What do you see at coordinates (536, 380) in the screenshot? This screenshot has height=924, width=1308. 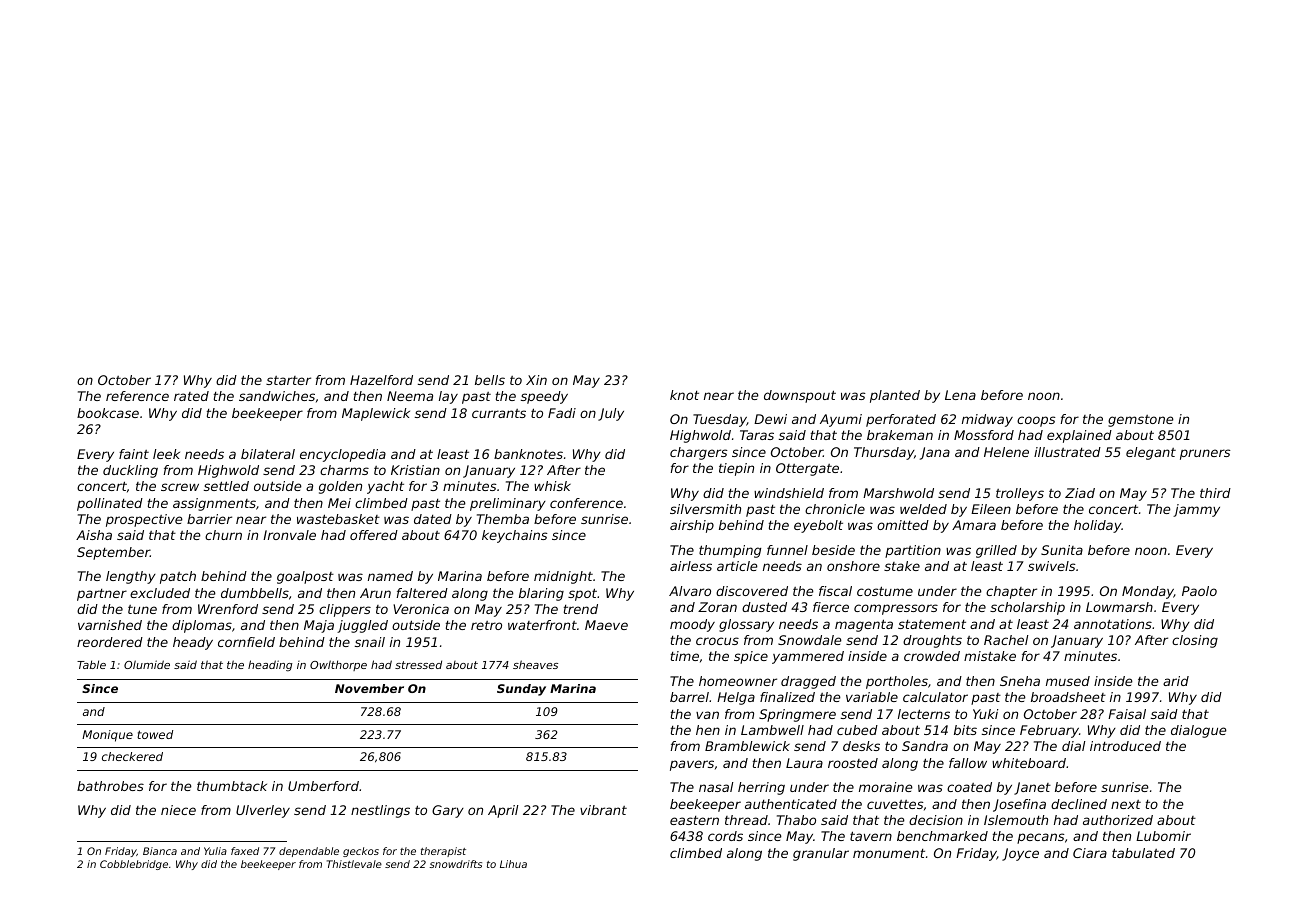 I see `Xin` at bounding box center [536, 380].
